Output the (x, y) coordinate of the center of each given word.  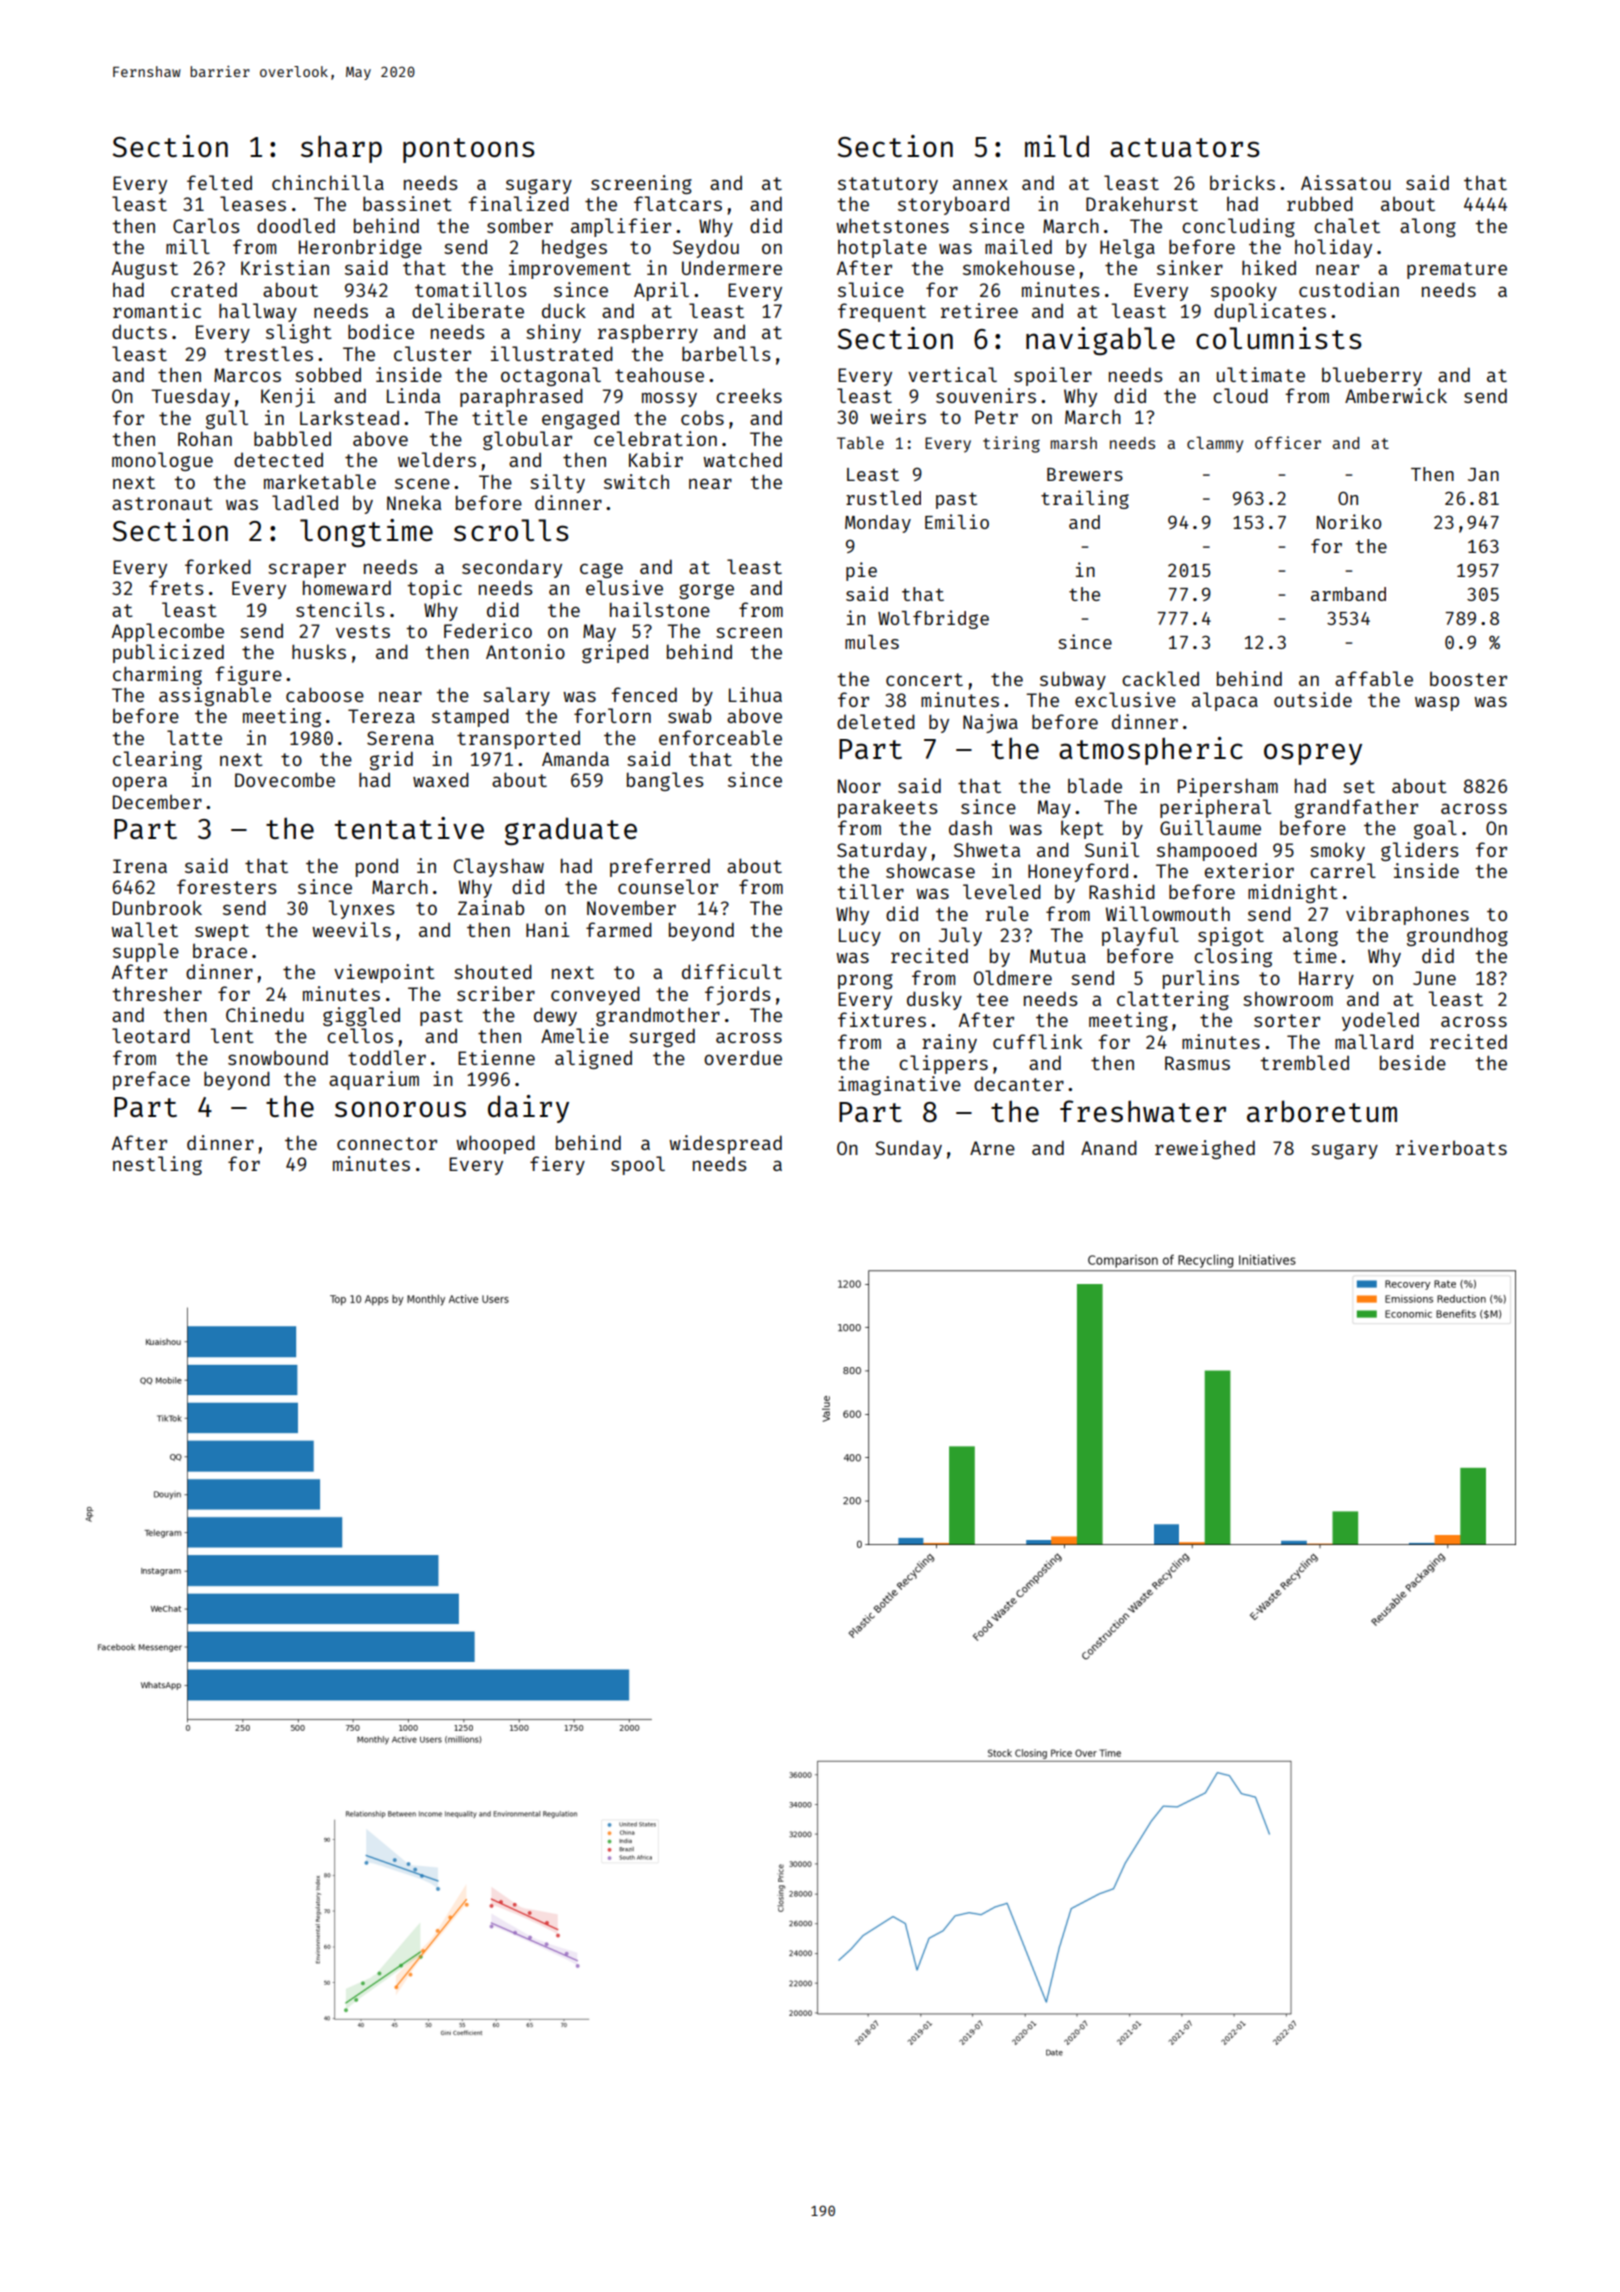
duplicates (1270, 312)
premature (1457, 270)
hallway (258, 312)
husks (319, 651)
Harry (1326, 980)
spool (638, 1165)
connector (387, 1143)
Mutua (1058, 956)
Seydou (706, 249)
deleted (876, 721)
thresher (157, 993)
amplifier (621, 227)
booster (1468, 678)
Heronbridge (360, 248)
